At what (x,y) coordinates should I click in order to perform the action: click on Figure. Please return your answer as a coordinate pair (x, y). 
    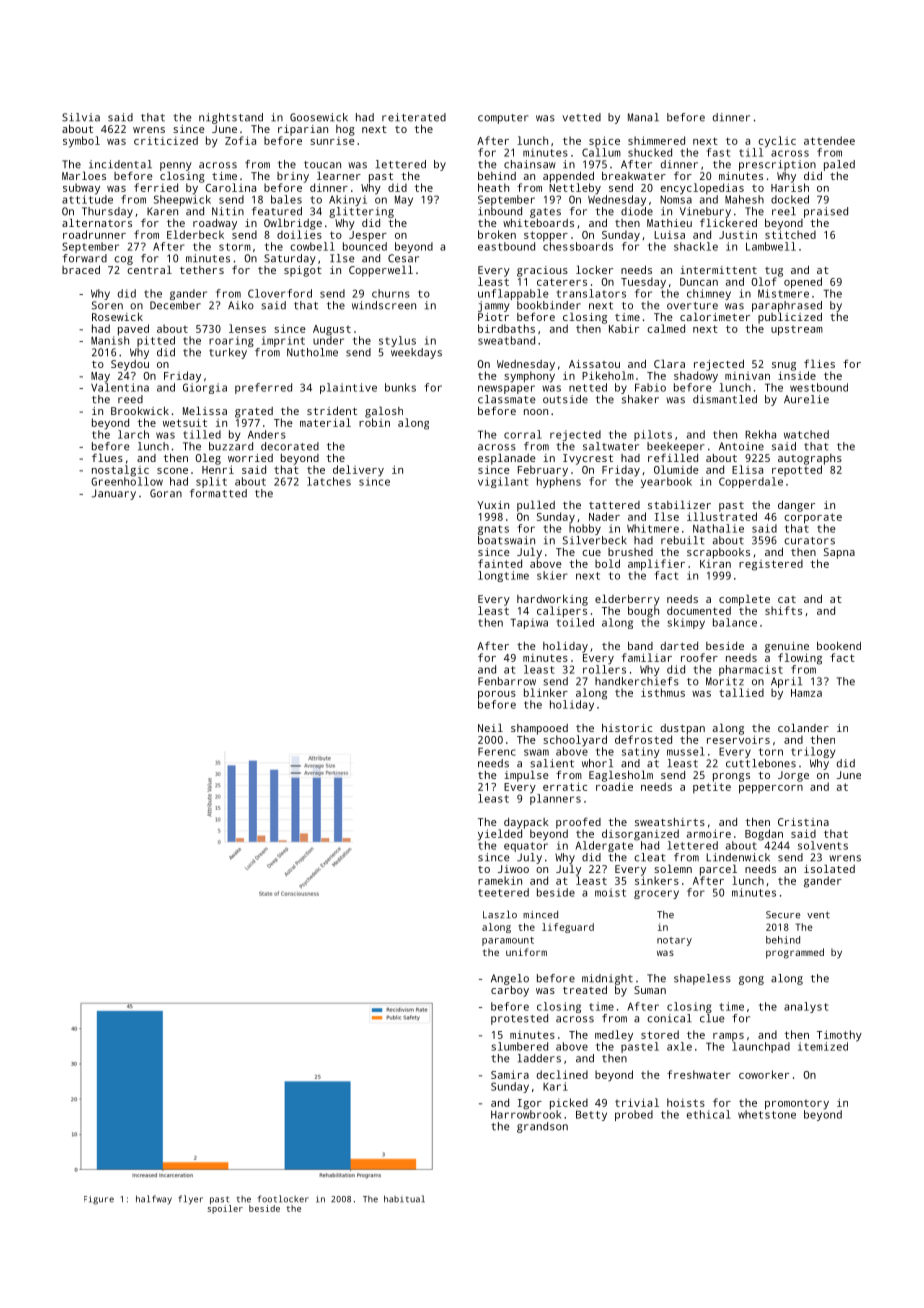
    Looking at the image, I should click on (99, 1200).
